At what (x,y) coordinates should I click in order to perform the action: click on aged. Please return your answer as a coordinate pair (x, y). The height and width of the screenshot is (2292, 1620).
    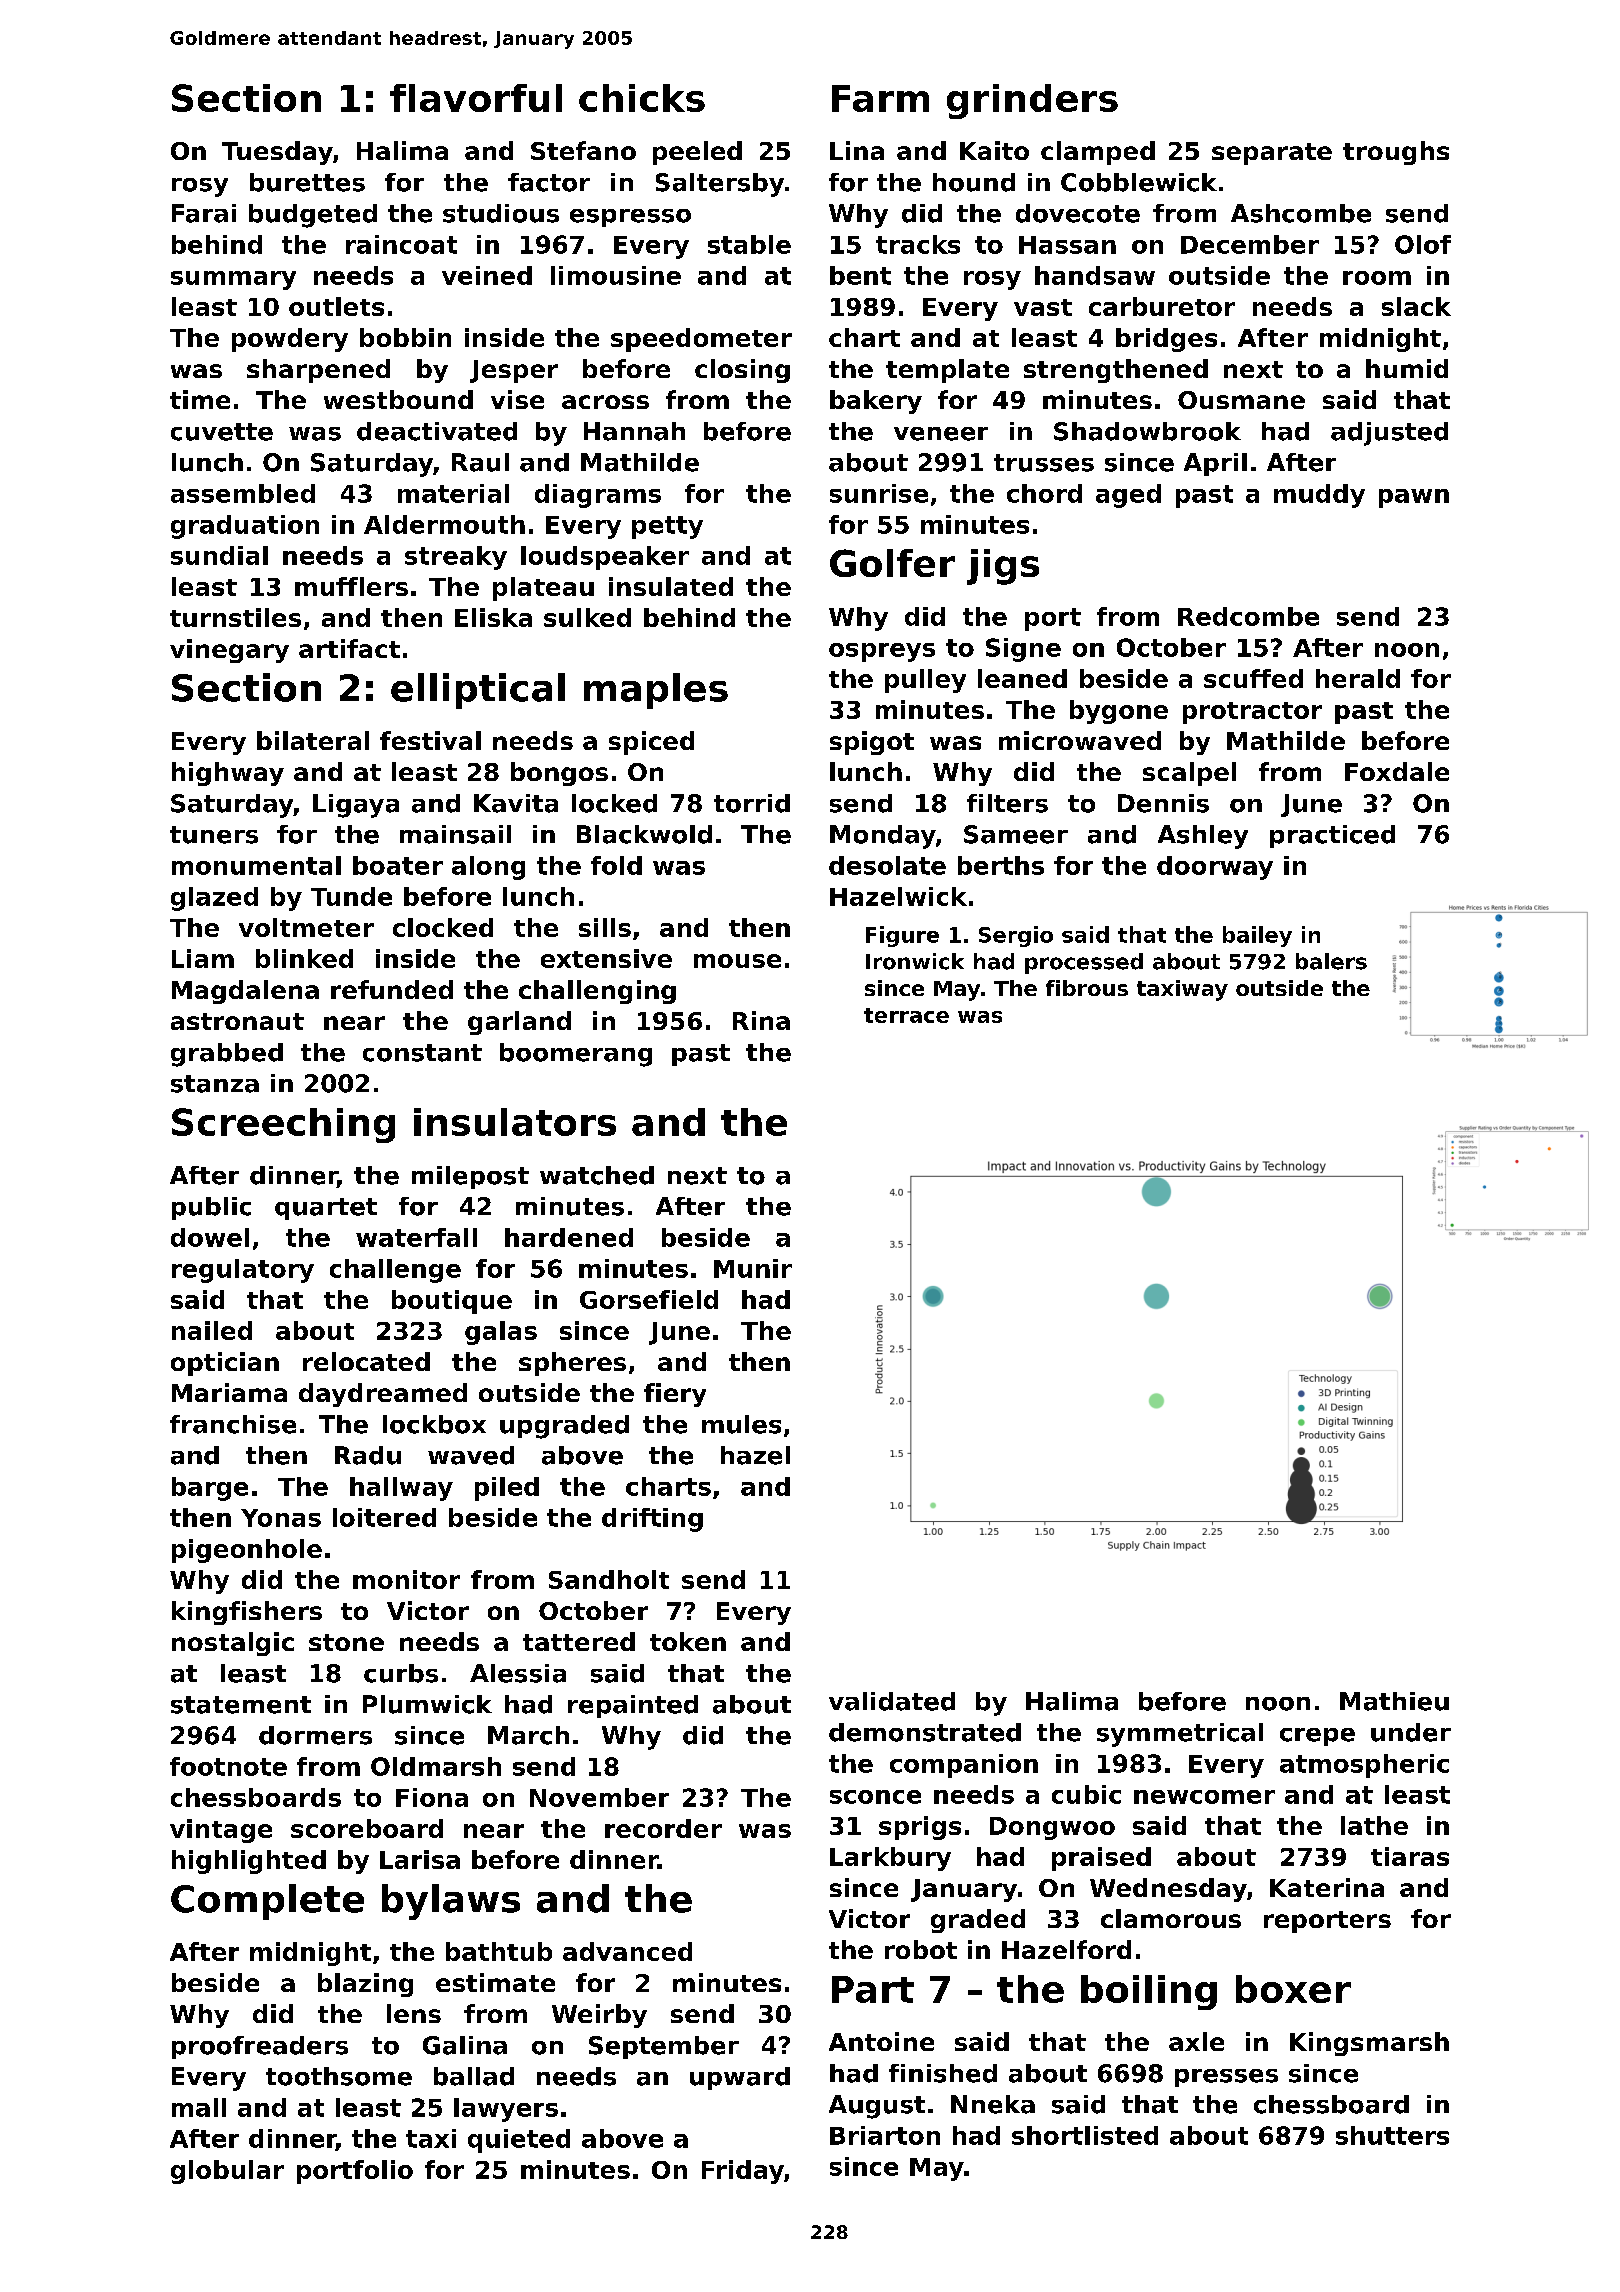
    Looking at the image, I should click on (1128, 496).
